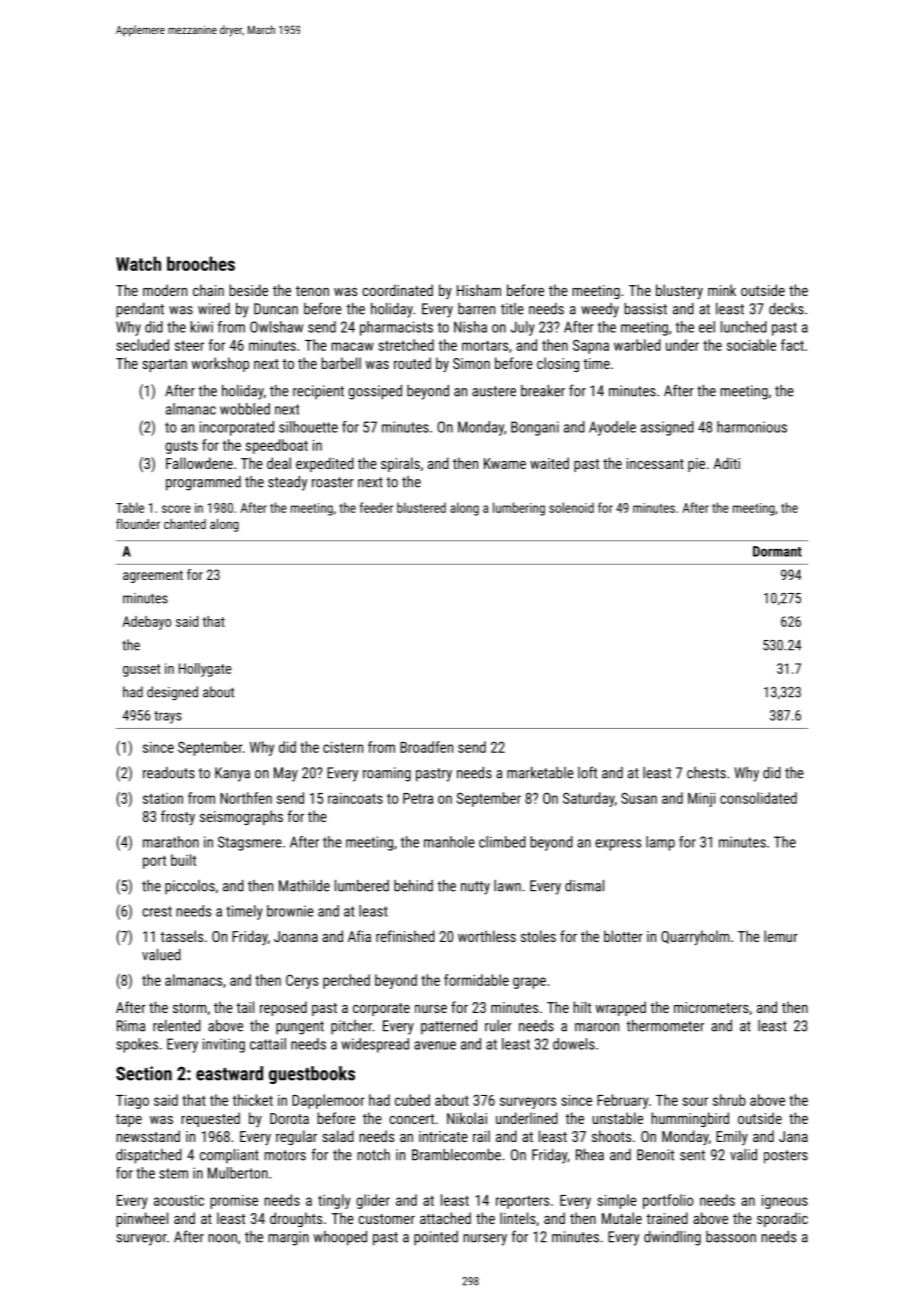 The width and height of the screenshot is (924, 1314). I want to click on coordinated, so click(397, 290).
